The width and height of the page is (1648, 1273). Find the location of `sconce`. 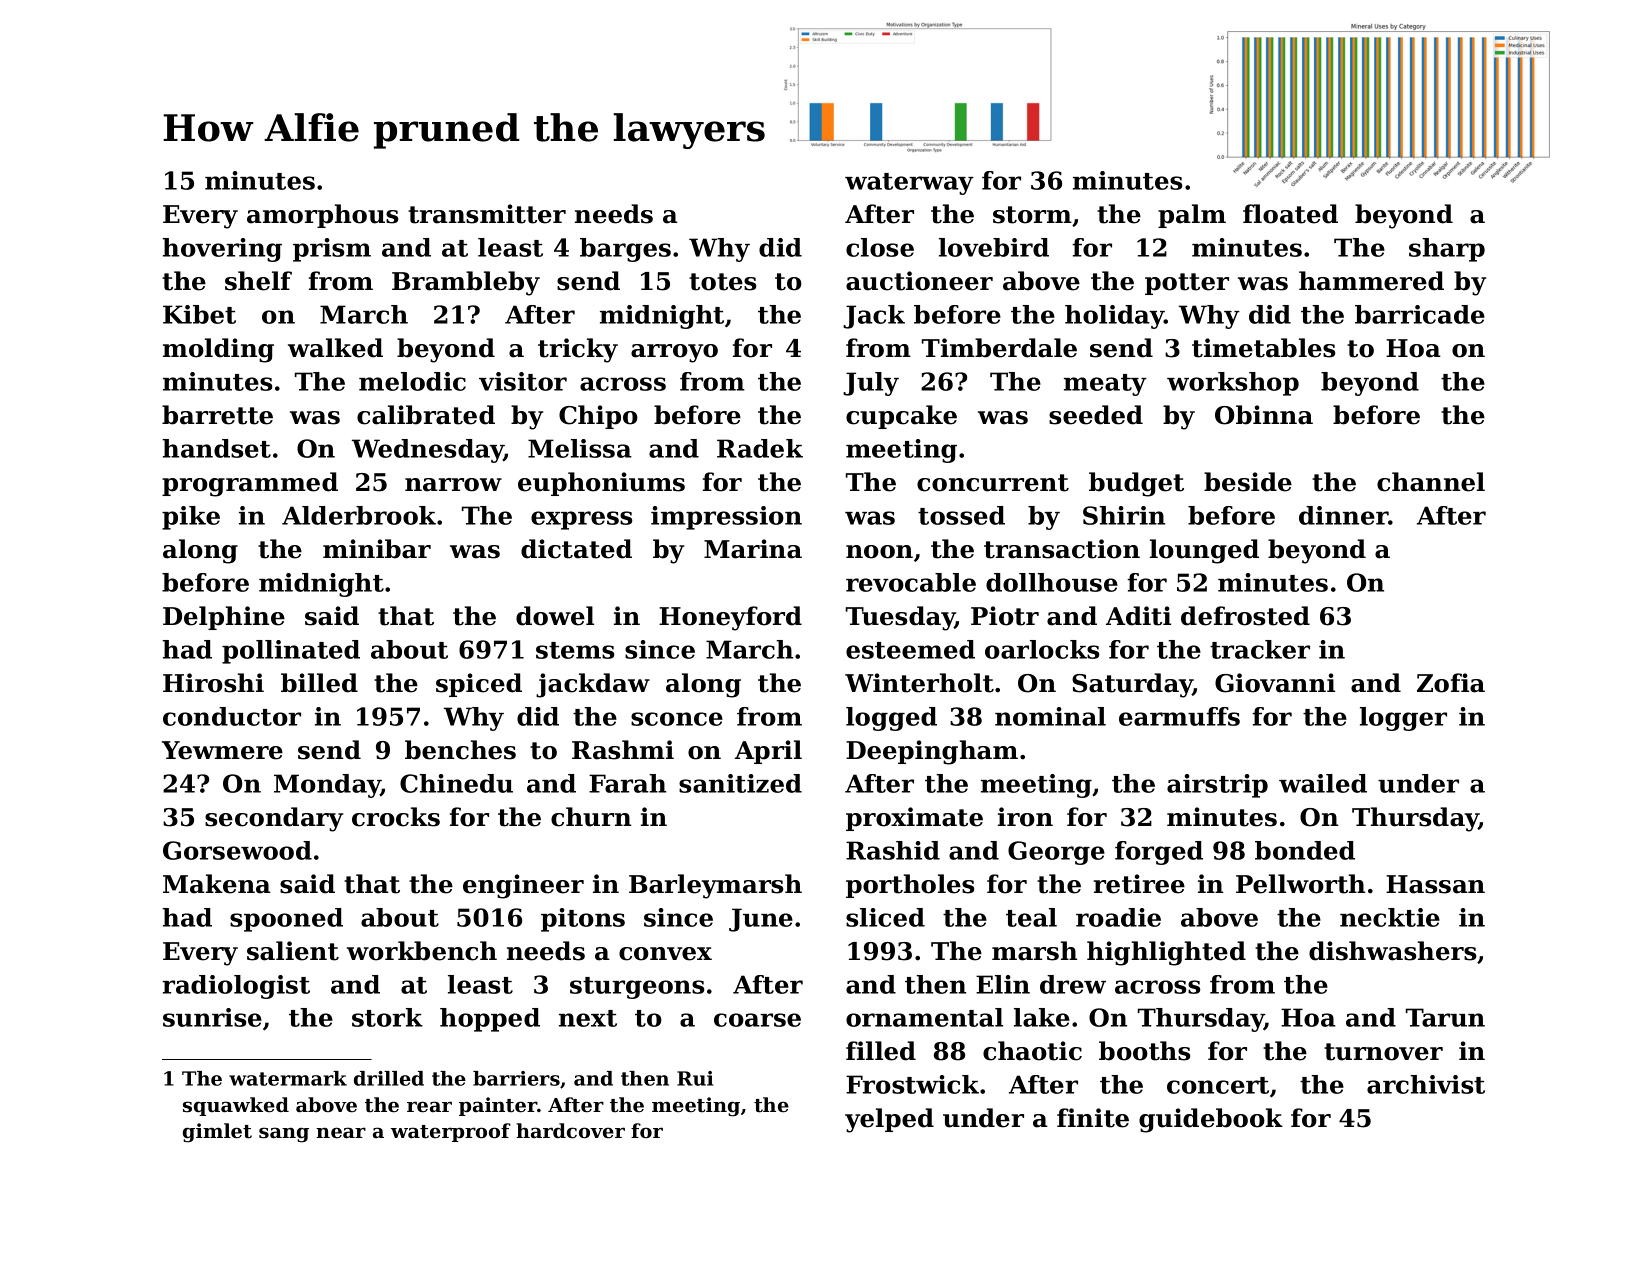

sconce is located at coordinates (677, 719).
